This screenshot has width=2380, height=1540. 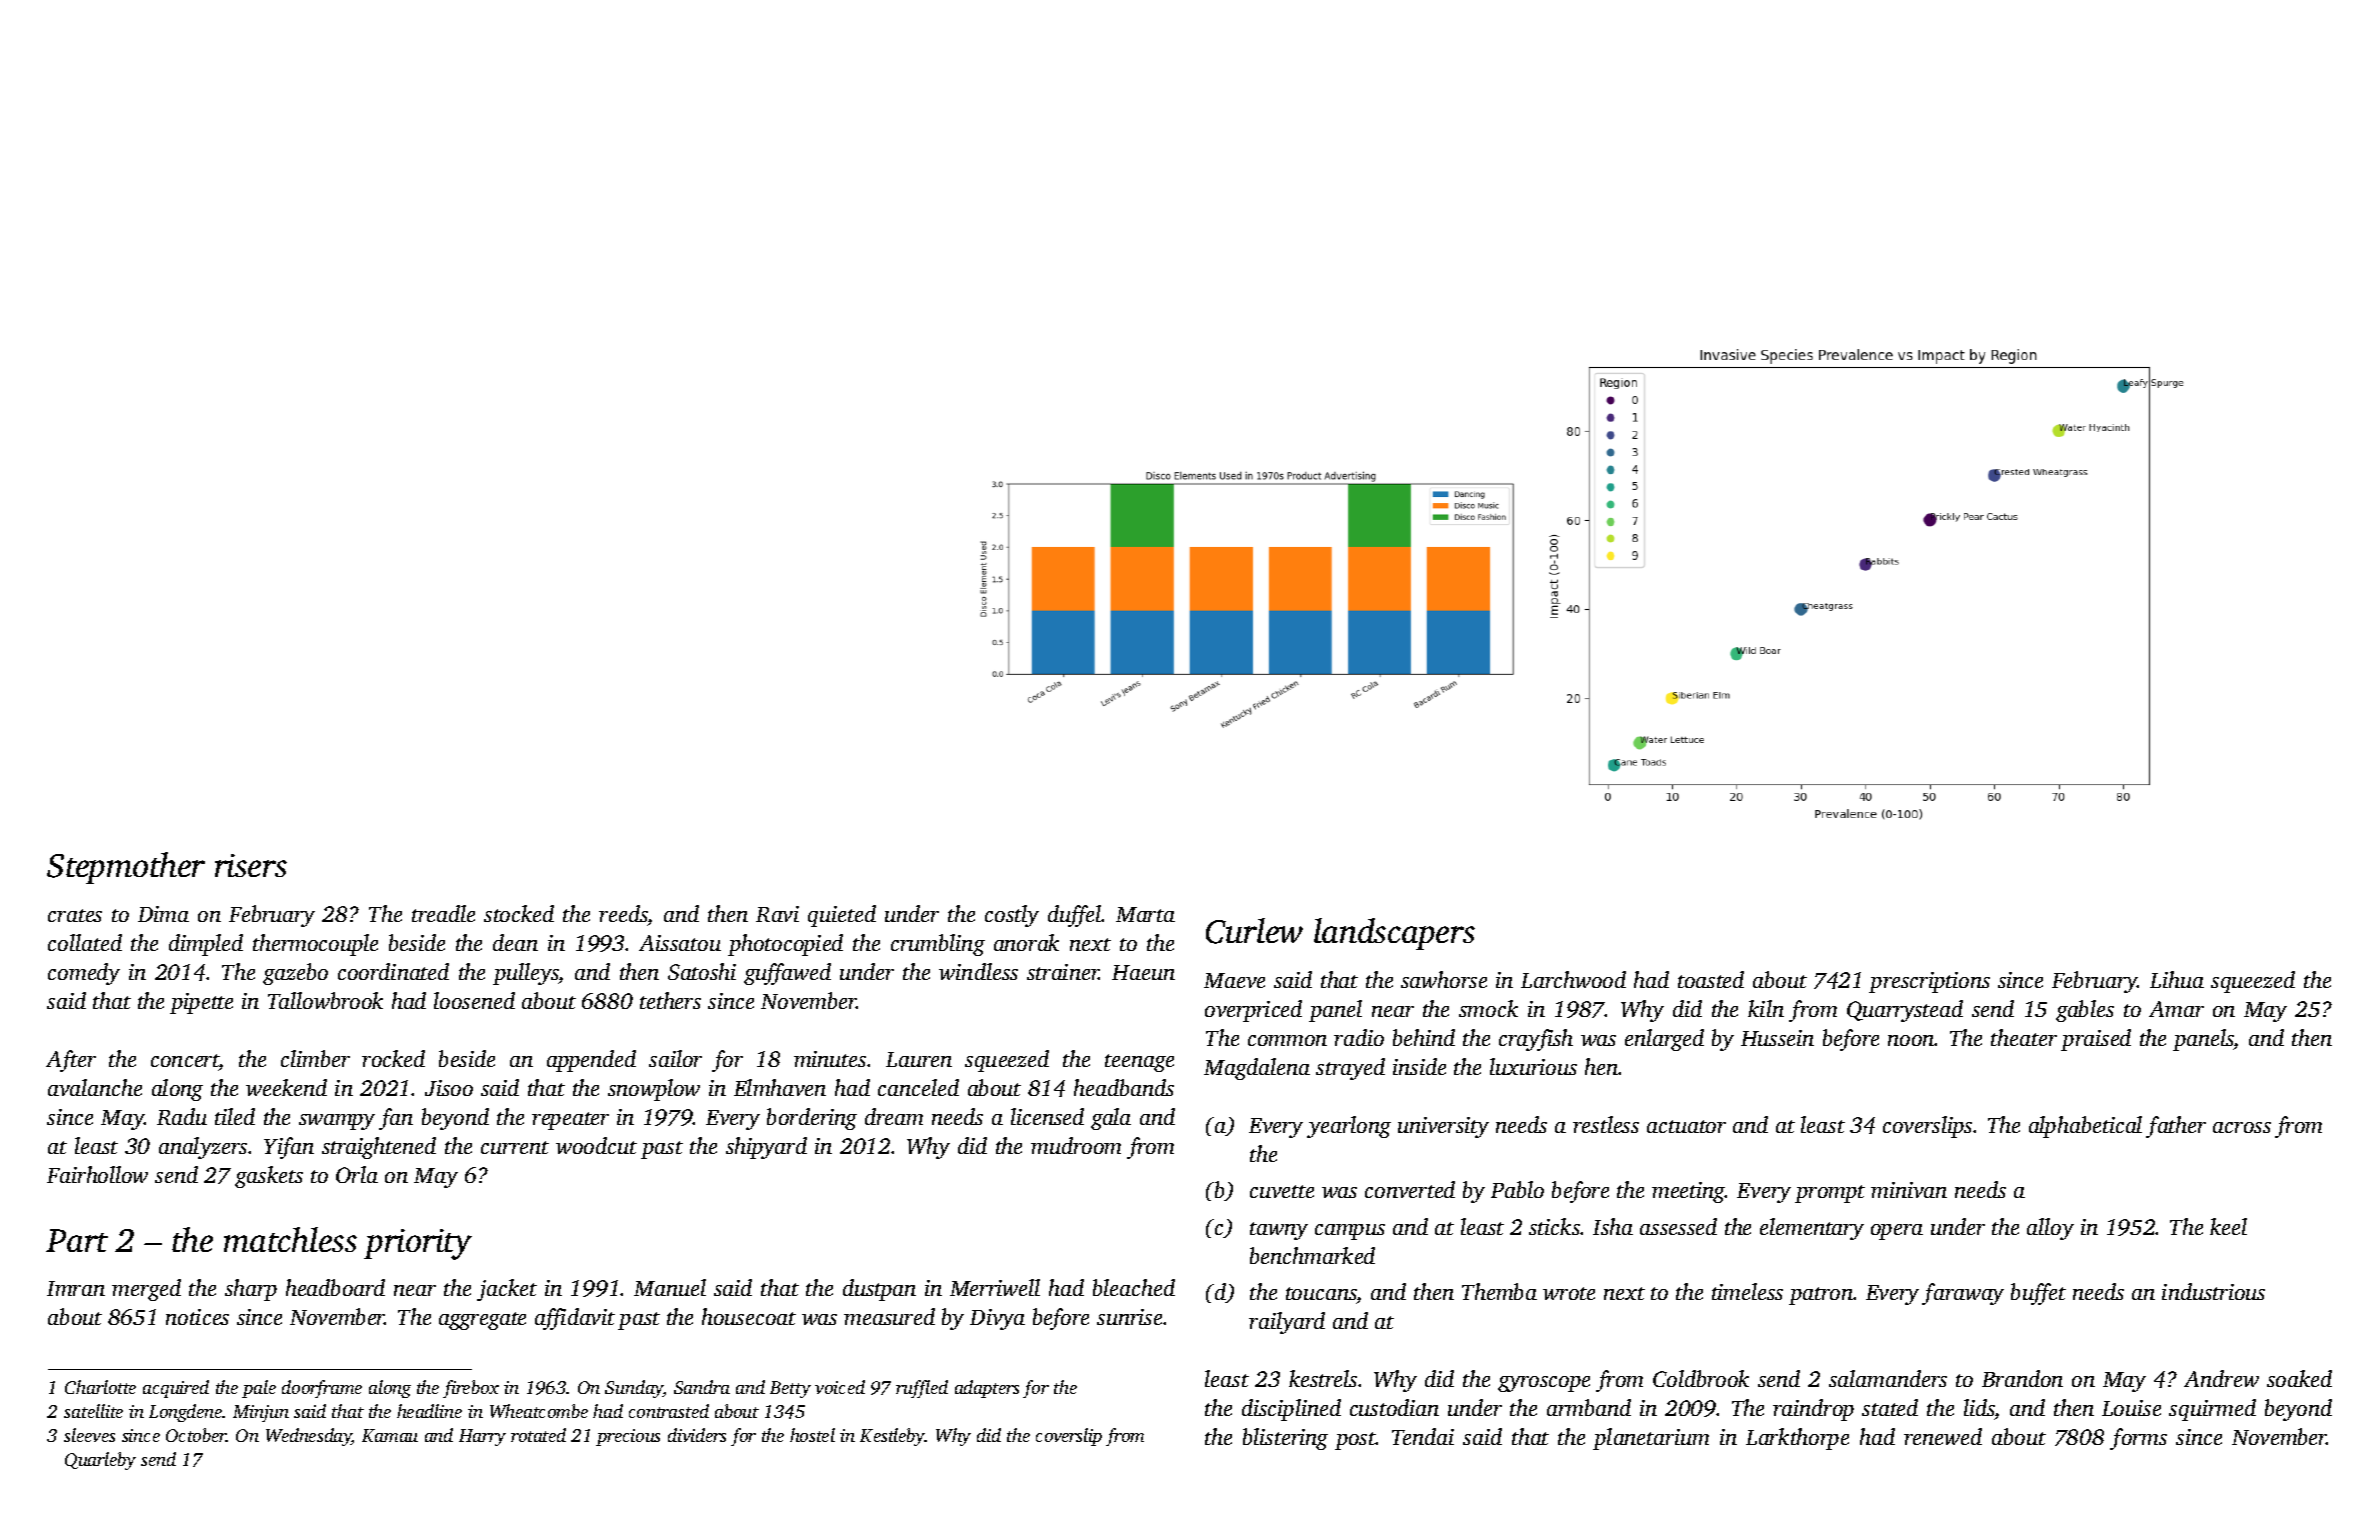 What do you see at coordinates (261, 1413) in the screenshot?
I see `Minjun` at bounding box center [261, 1413].
